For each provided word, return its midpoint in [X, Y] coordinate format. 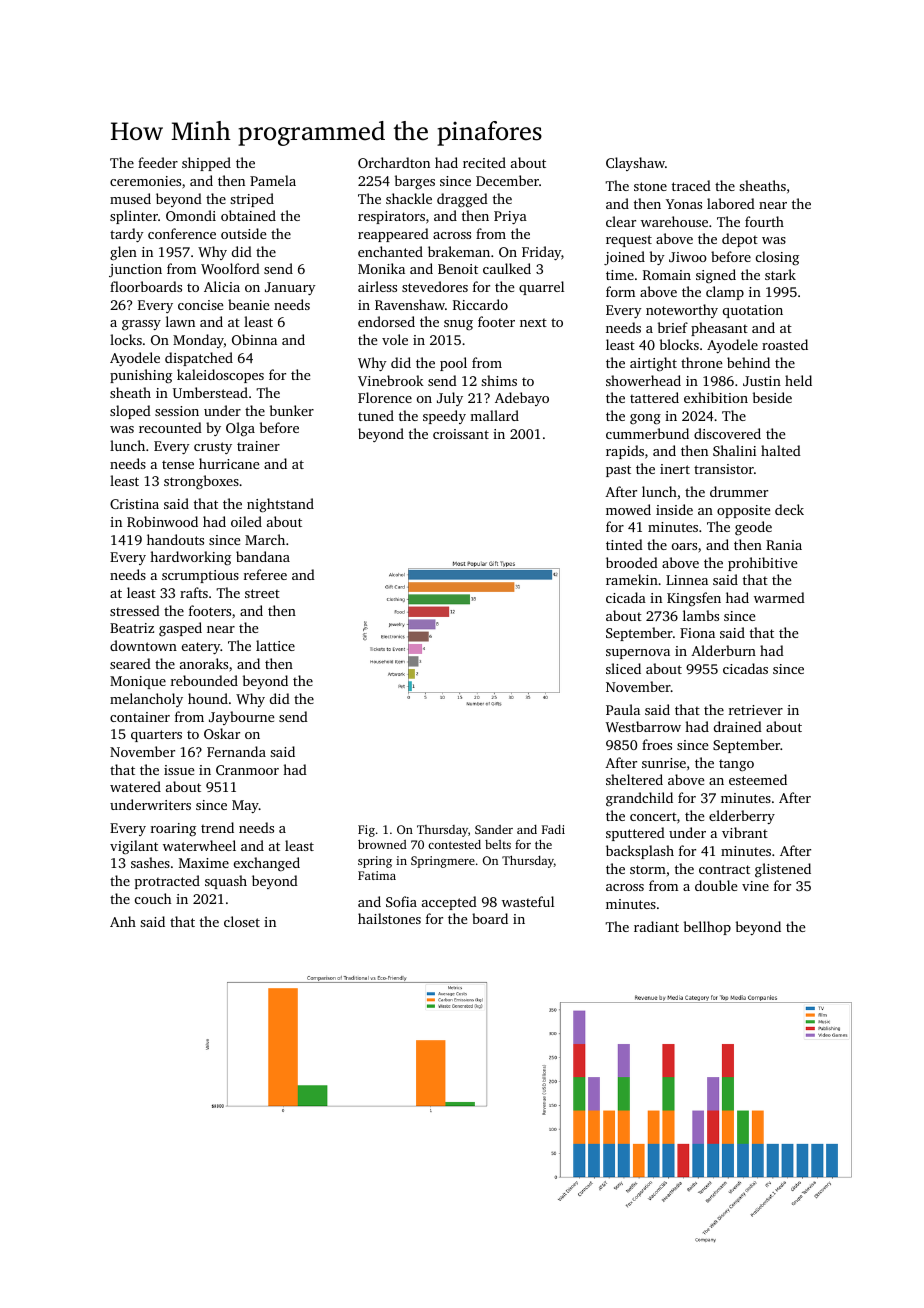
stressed [135, 610]
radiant [656, 926]
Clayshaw [635, 164]
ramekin [632, 579]
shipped [206, 164]
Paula [623, 709]
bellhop [707, 928]
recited [484, 162]
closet [242, 921]
